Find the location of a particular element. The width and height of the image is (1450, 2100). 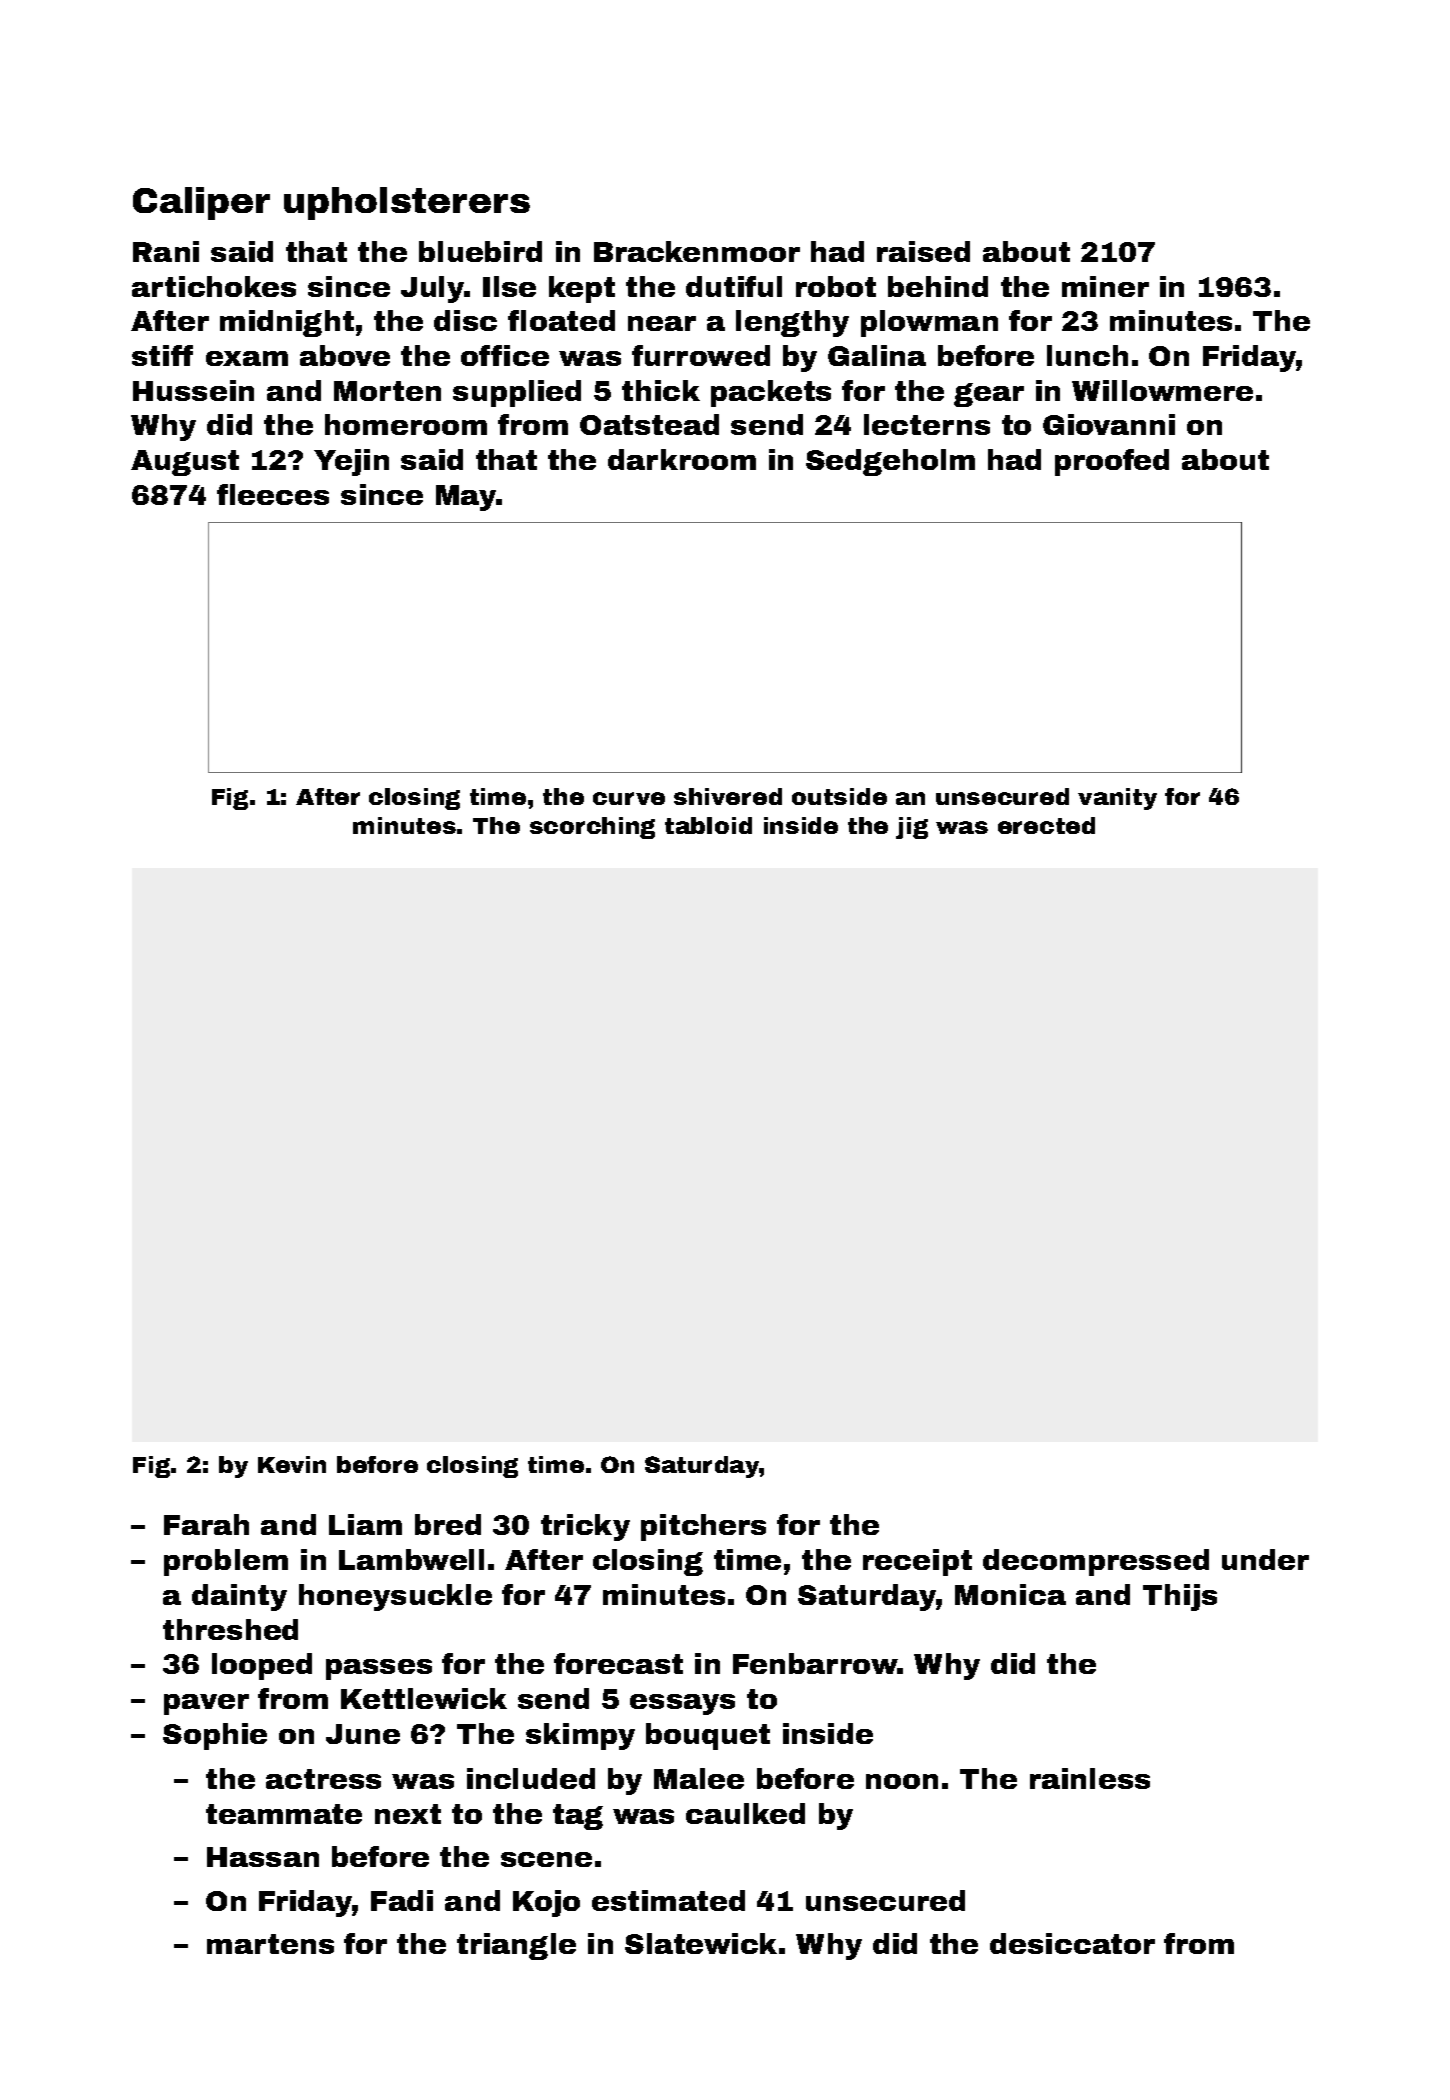

fleeces is located at coordinates (273, 494).
